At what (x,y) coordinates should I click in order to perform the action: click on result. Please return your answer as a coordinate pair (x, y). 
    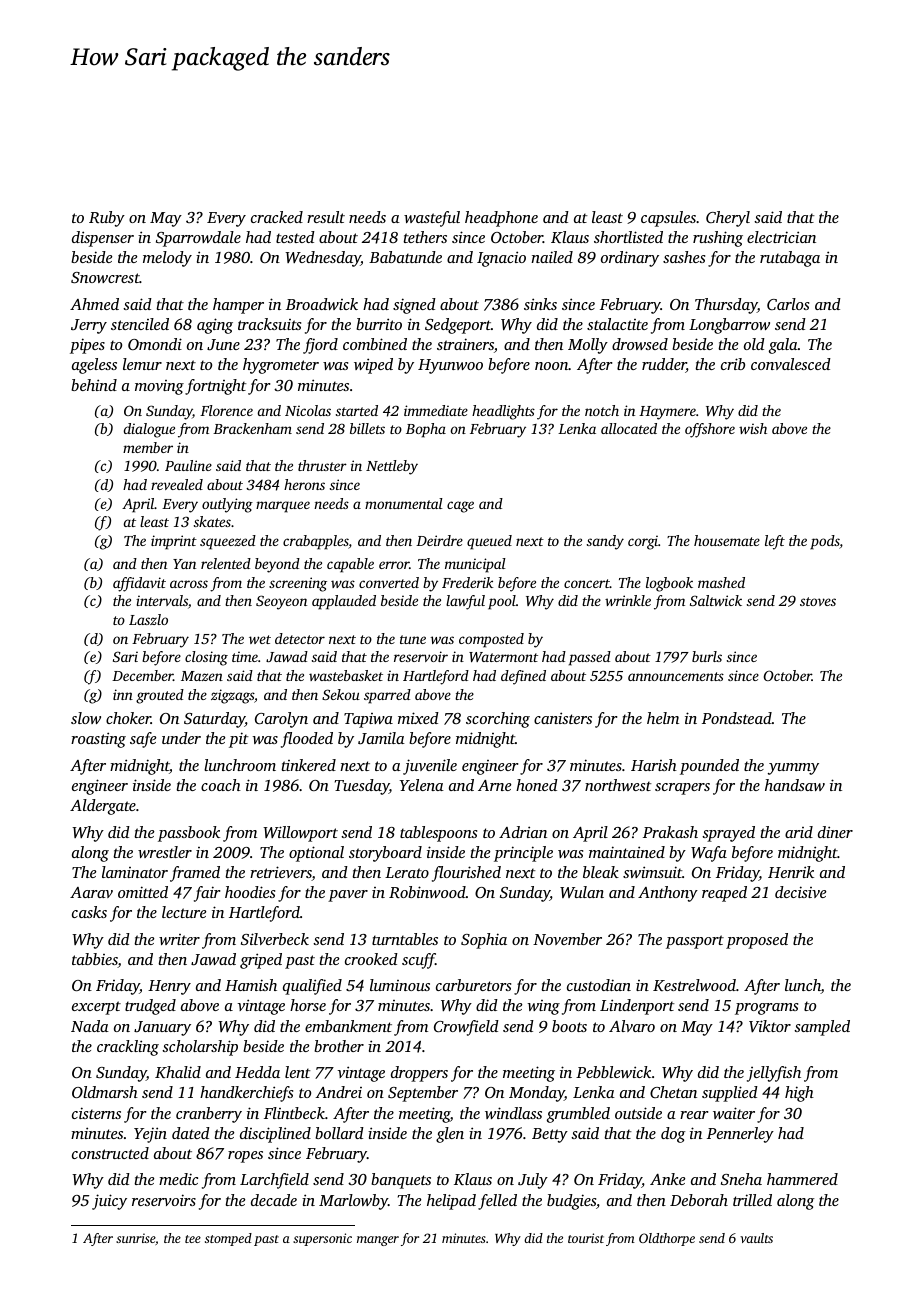
    Looking at the image, I should click on (326, 217).
